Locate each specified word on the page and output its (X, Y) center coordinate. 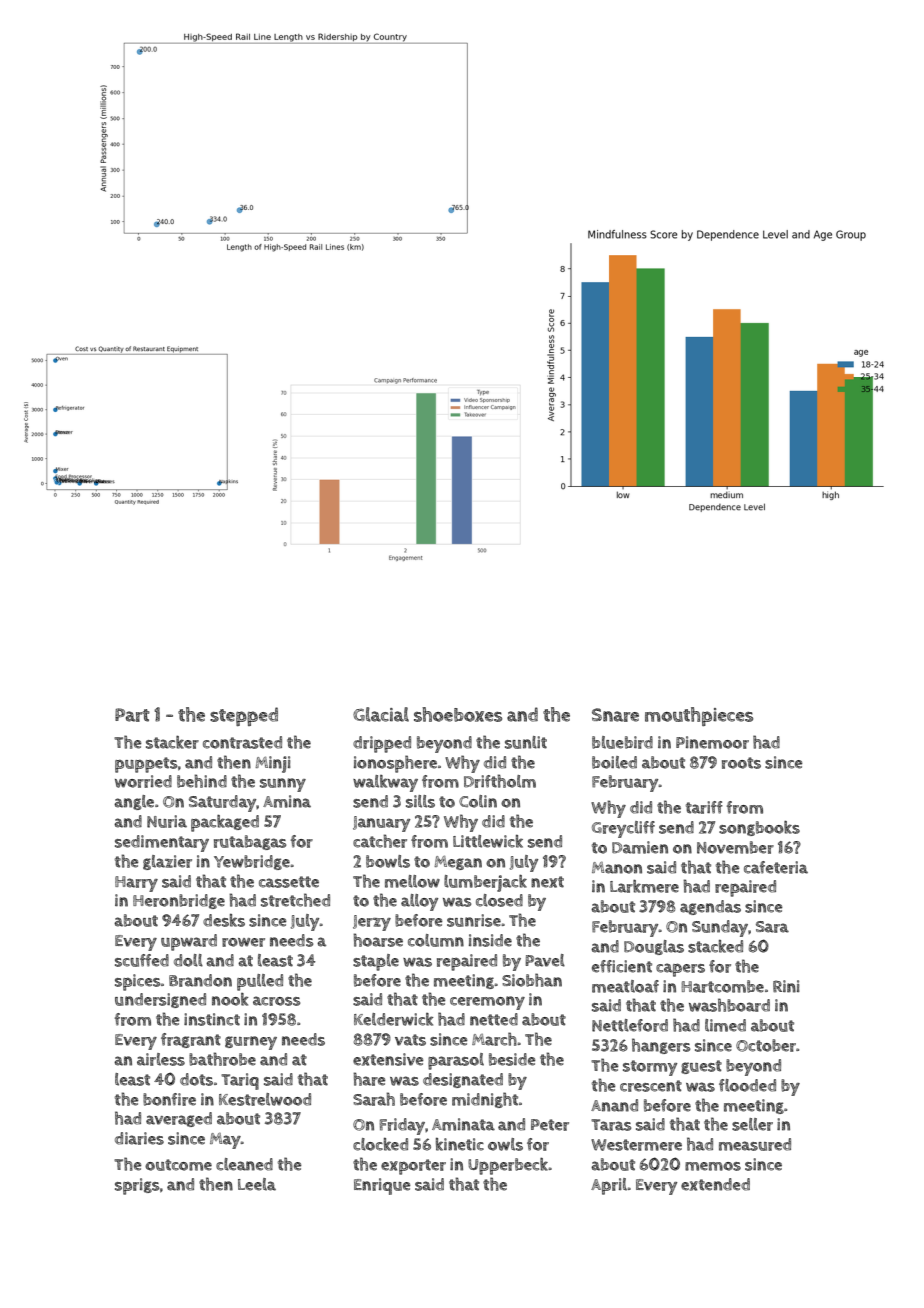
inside (490, 940)
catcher (380, 841)
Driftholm (500, 781)
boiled (614, 762)
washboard (729, 1005)
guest (701, 1067)
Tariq (240, 1081)
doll (188, 960)
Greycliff (623, 829)
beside (512, 1059)
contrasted (242, 742)
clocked (380, 1144)
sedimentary (162, 843)
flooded (747, 1085)
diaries (139, 1138)
